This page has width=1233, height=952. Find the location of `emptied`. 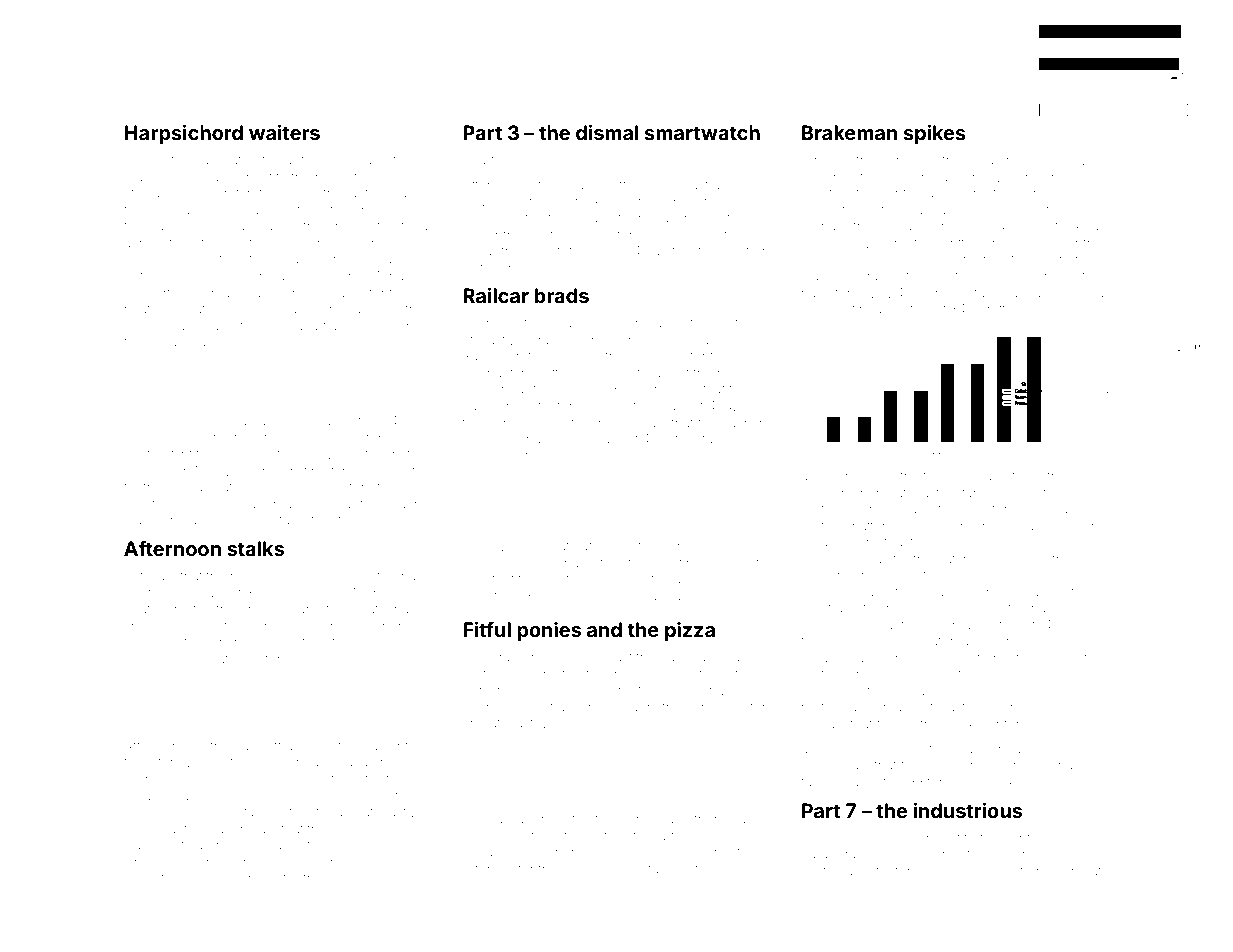

emptied is located at coordinates (825, 195).
